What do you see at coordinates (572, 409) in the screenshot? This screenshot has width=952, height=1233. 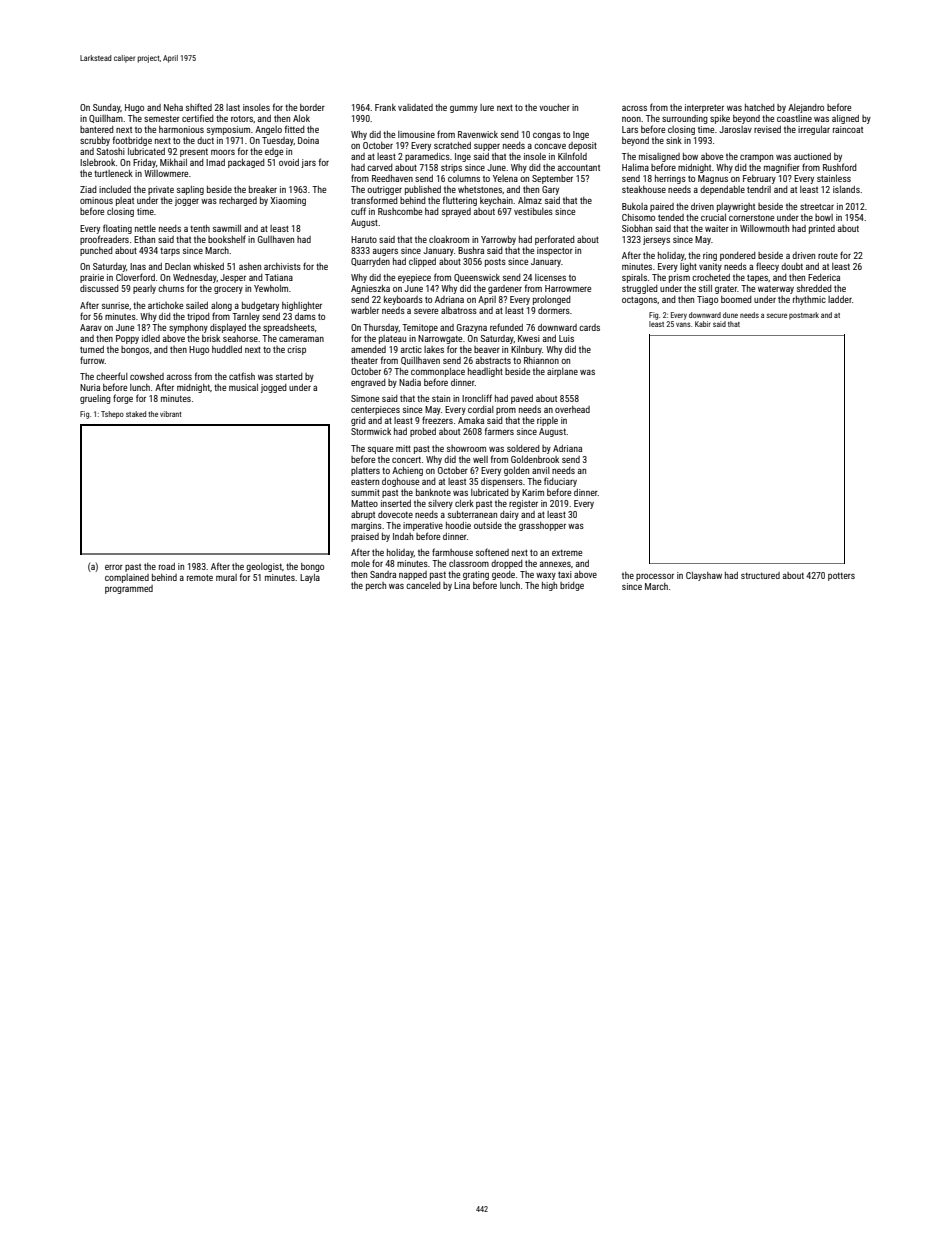 I see `overhead` at bounding box center [572, 409].
